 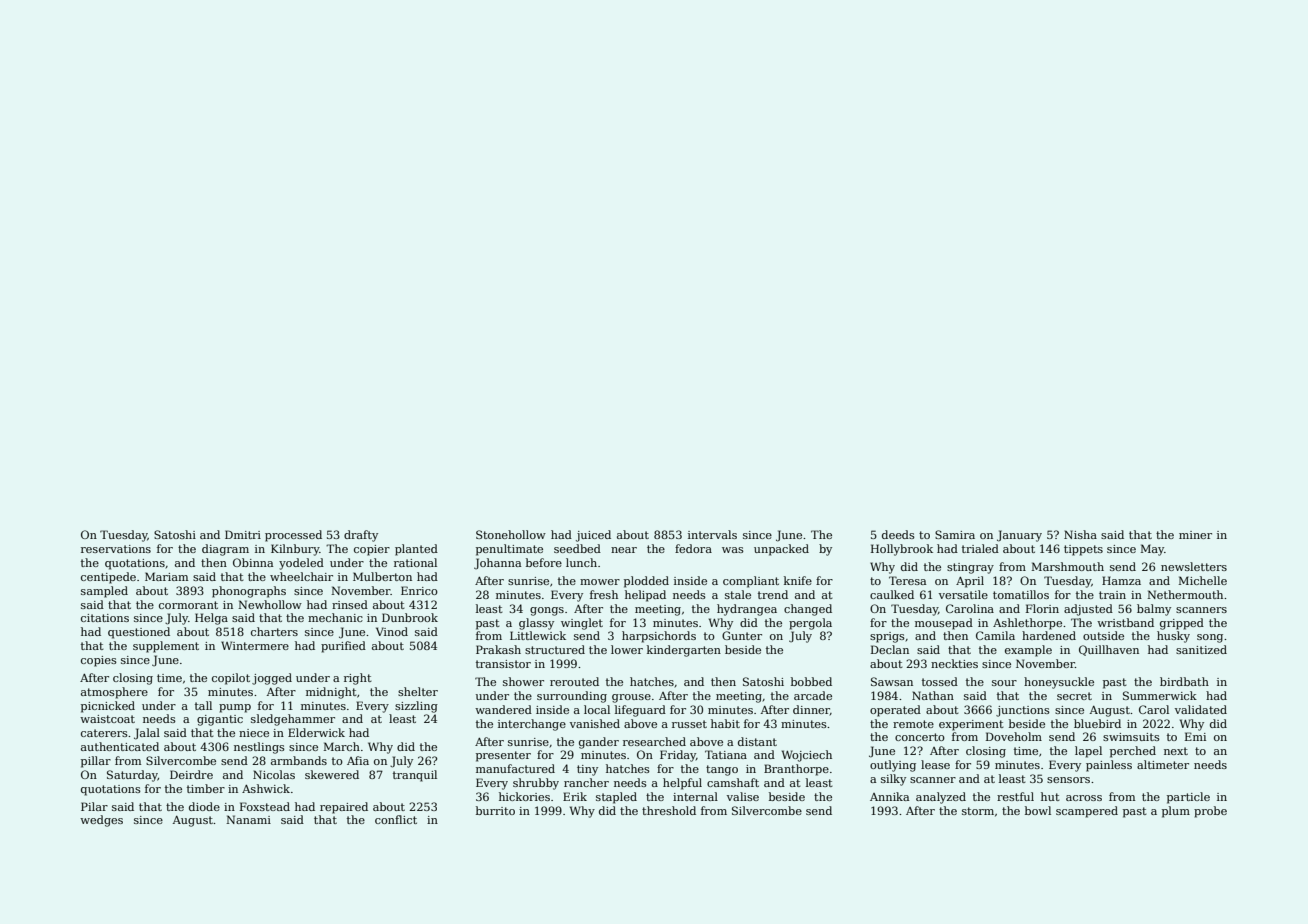 I want to click on Michelle, so click(x=1203, y=580).
